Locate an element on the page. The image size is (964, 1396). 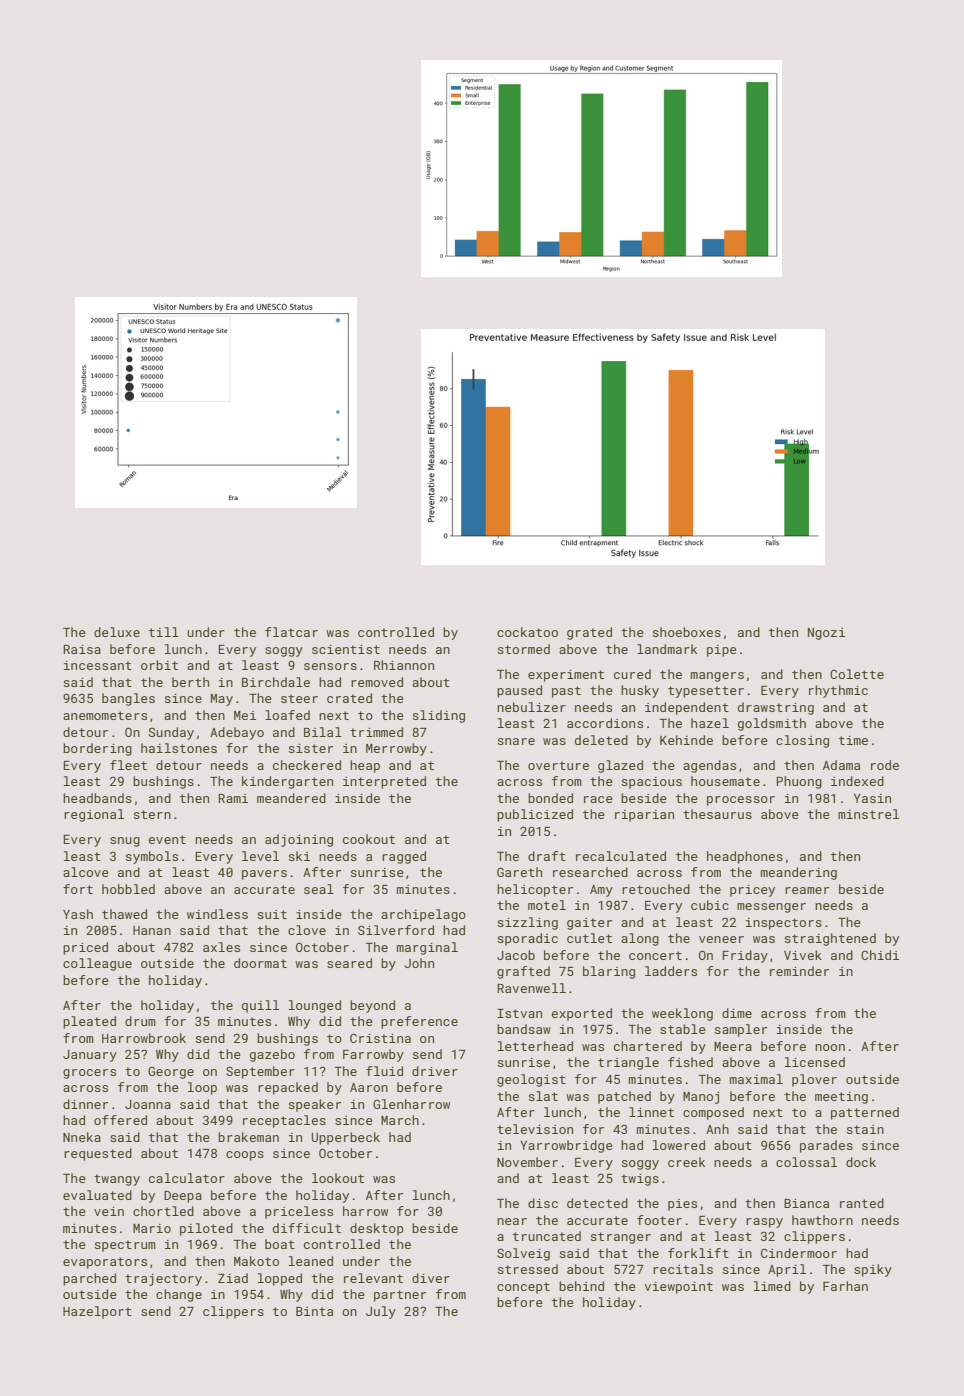
Yash is located at coordinates (78, 914).
